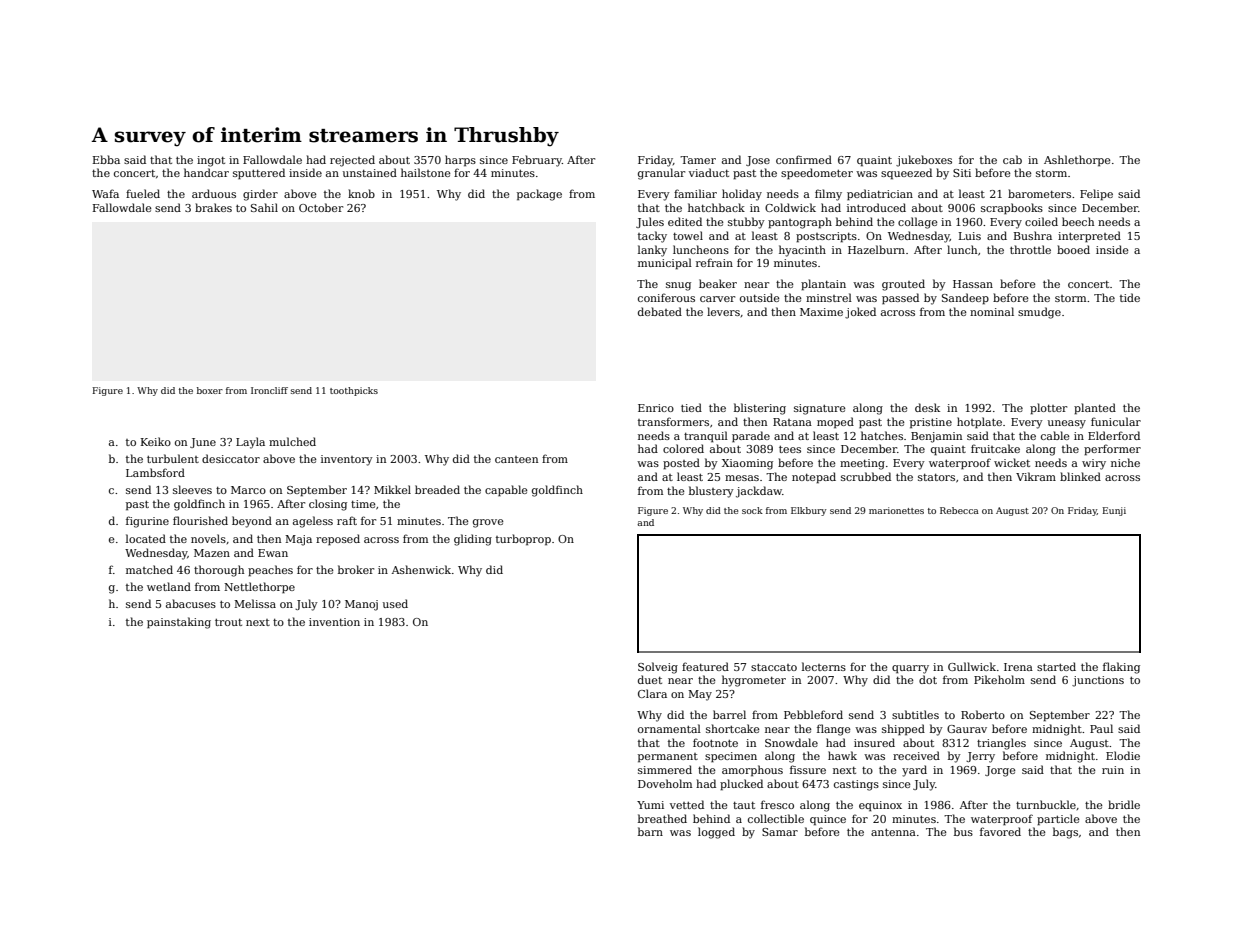  Describe the element at coordinates (506, 491) in the screenshot. I see `capable` at that location.
